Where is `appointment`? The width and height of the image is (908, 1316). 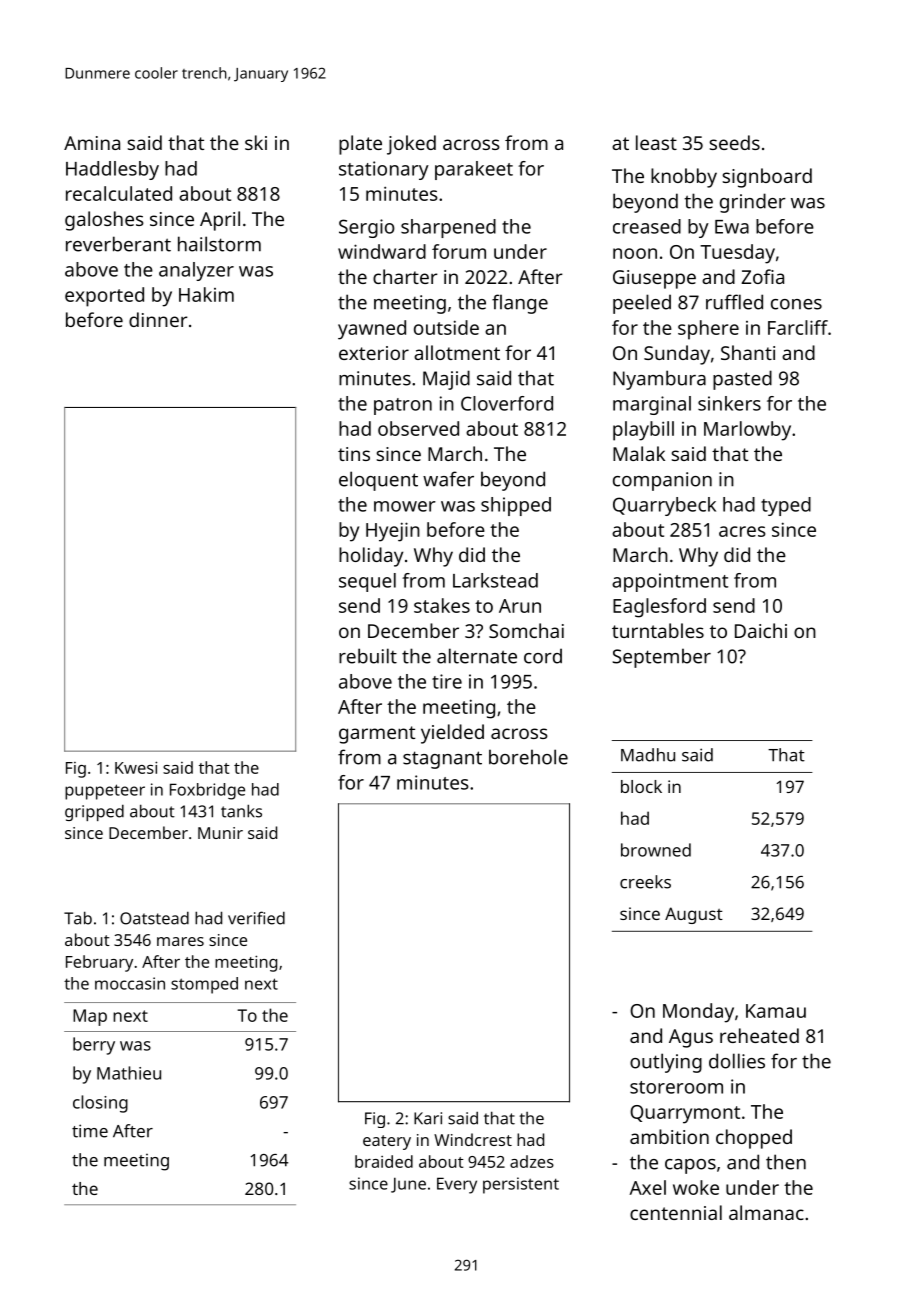
appointment is located at coordinates (670, 582).
